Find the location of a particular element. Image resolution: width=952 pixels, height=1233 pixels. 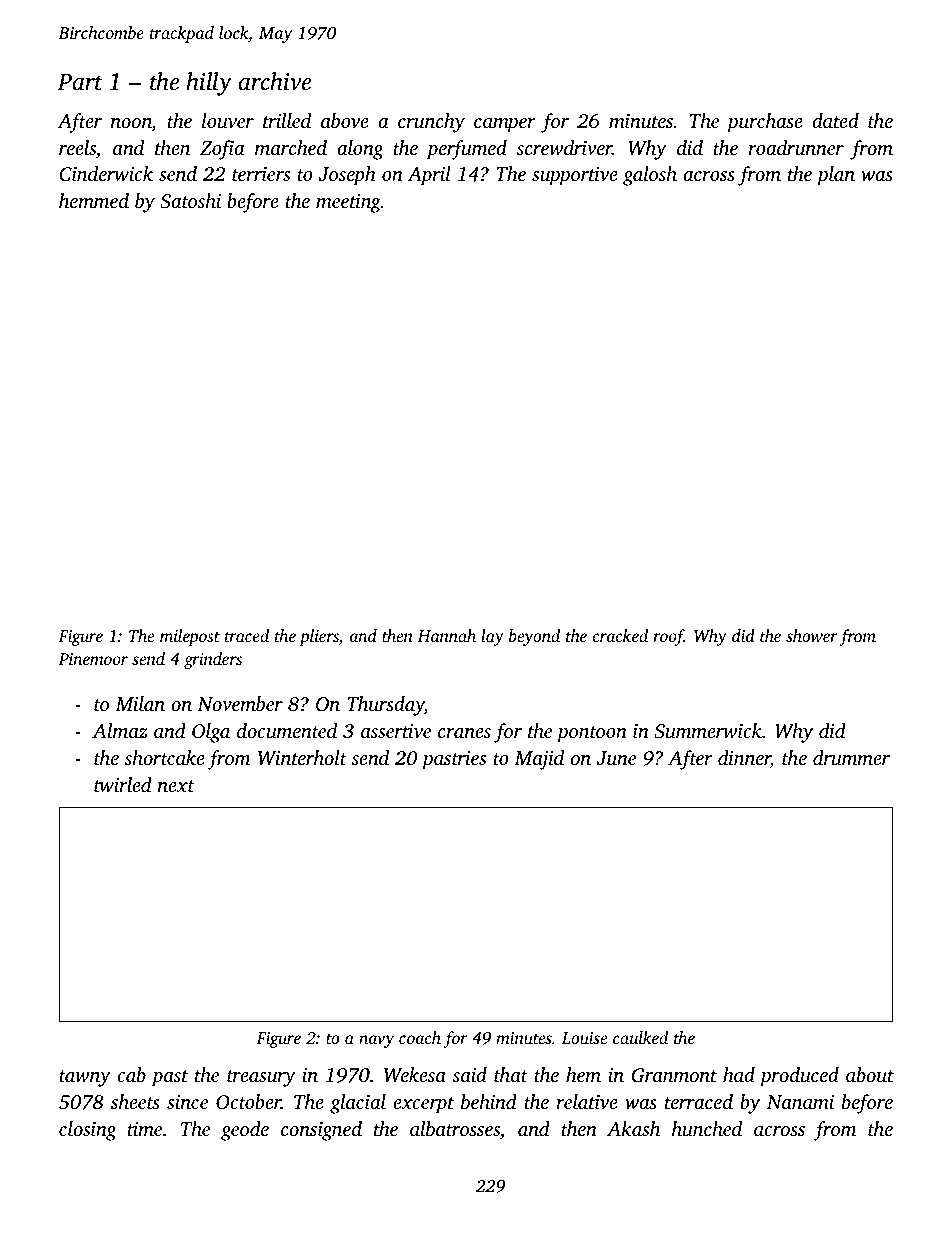

purchase is located at coordinates (765, 123).
